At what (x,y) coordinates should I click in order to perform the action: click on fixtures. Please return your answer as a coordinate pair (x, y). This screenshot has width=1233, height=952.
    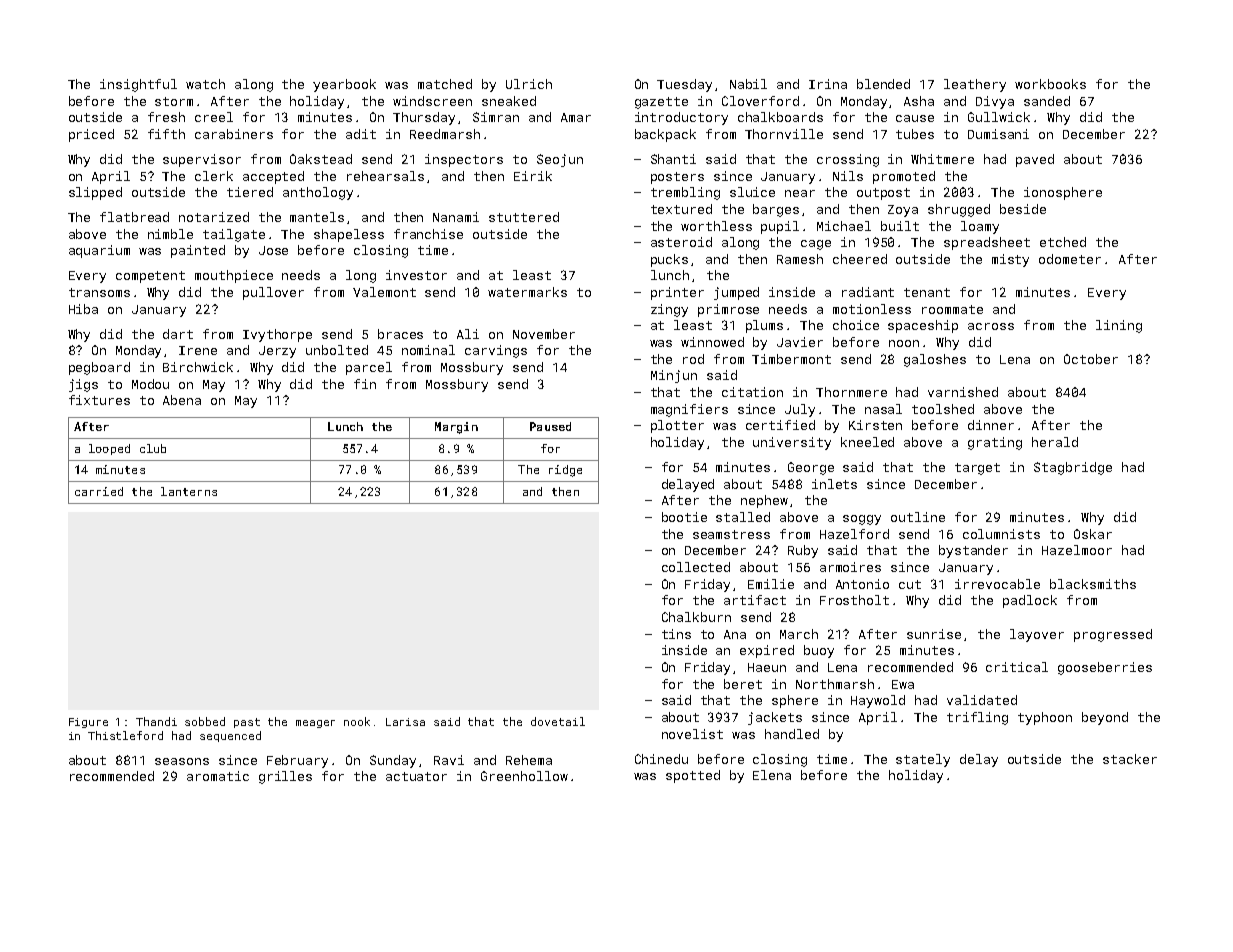
    Looking at the image, I should click on (99, 400).
